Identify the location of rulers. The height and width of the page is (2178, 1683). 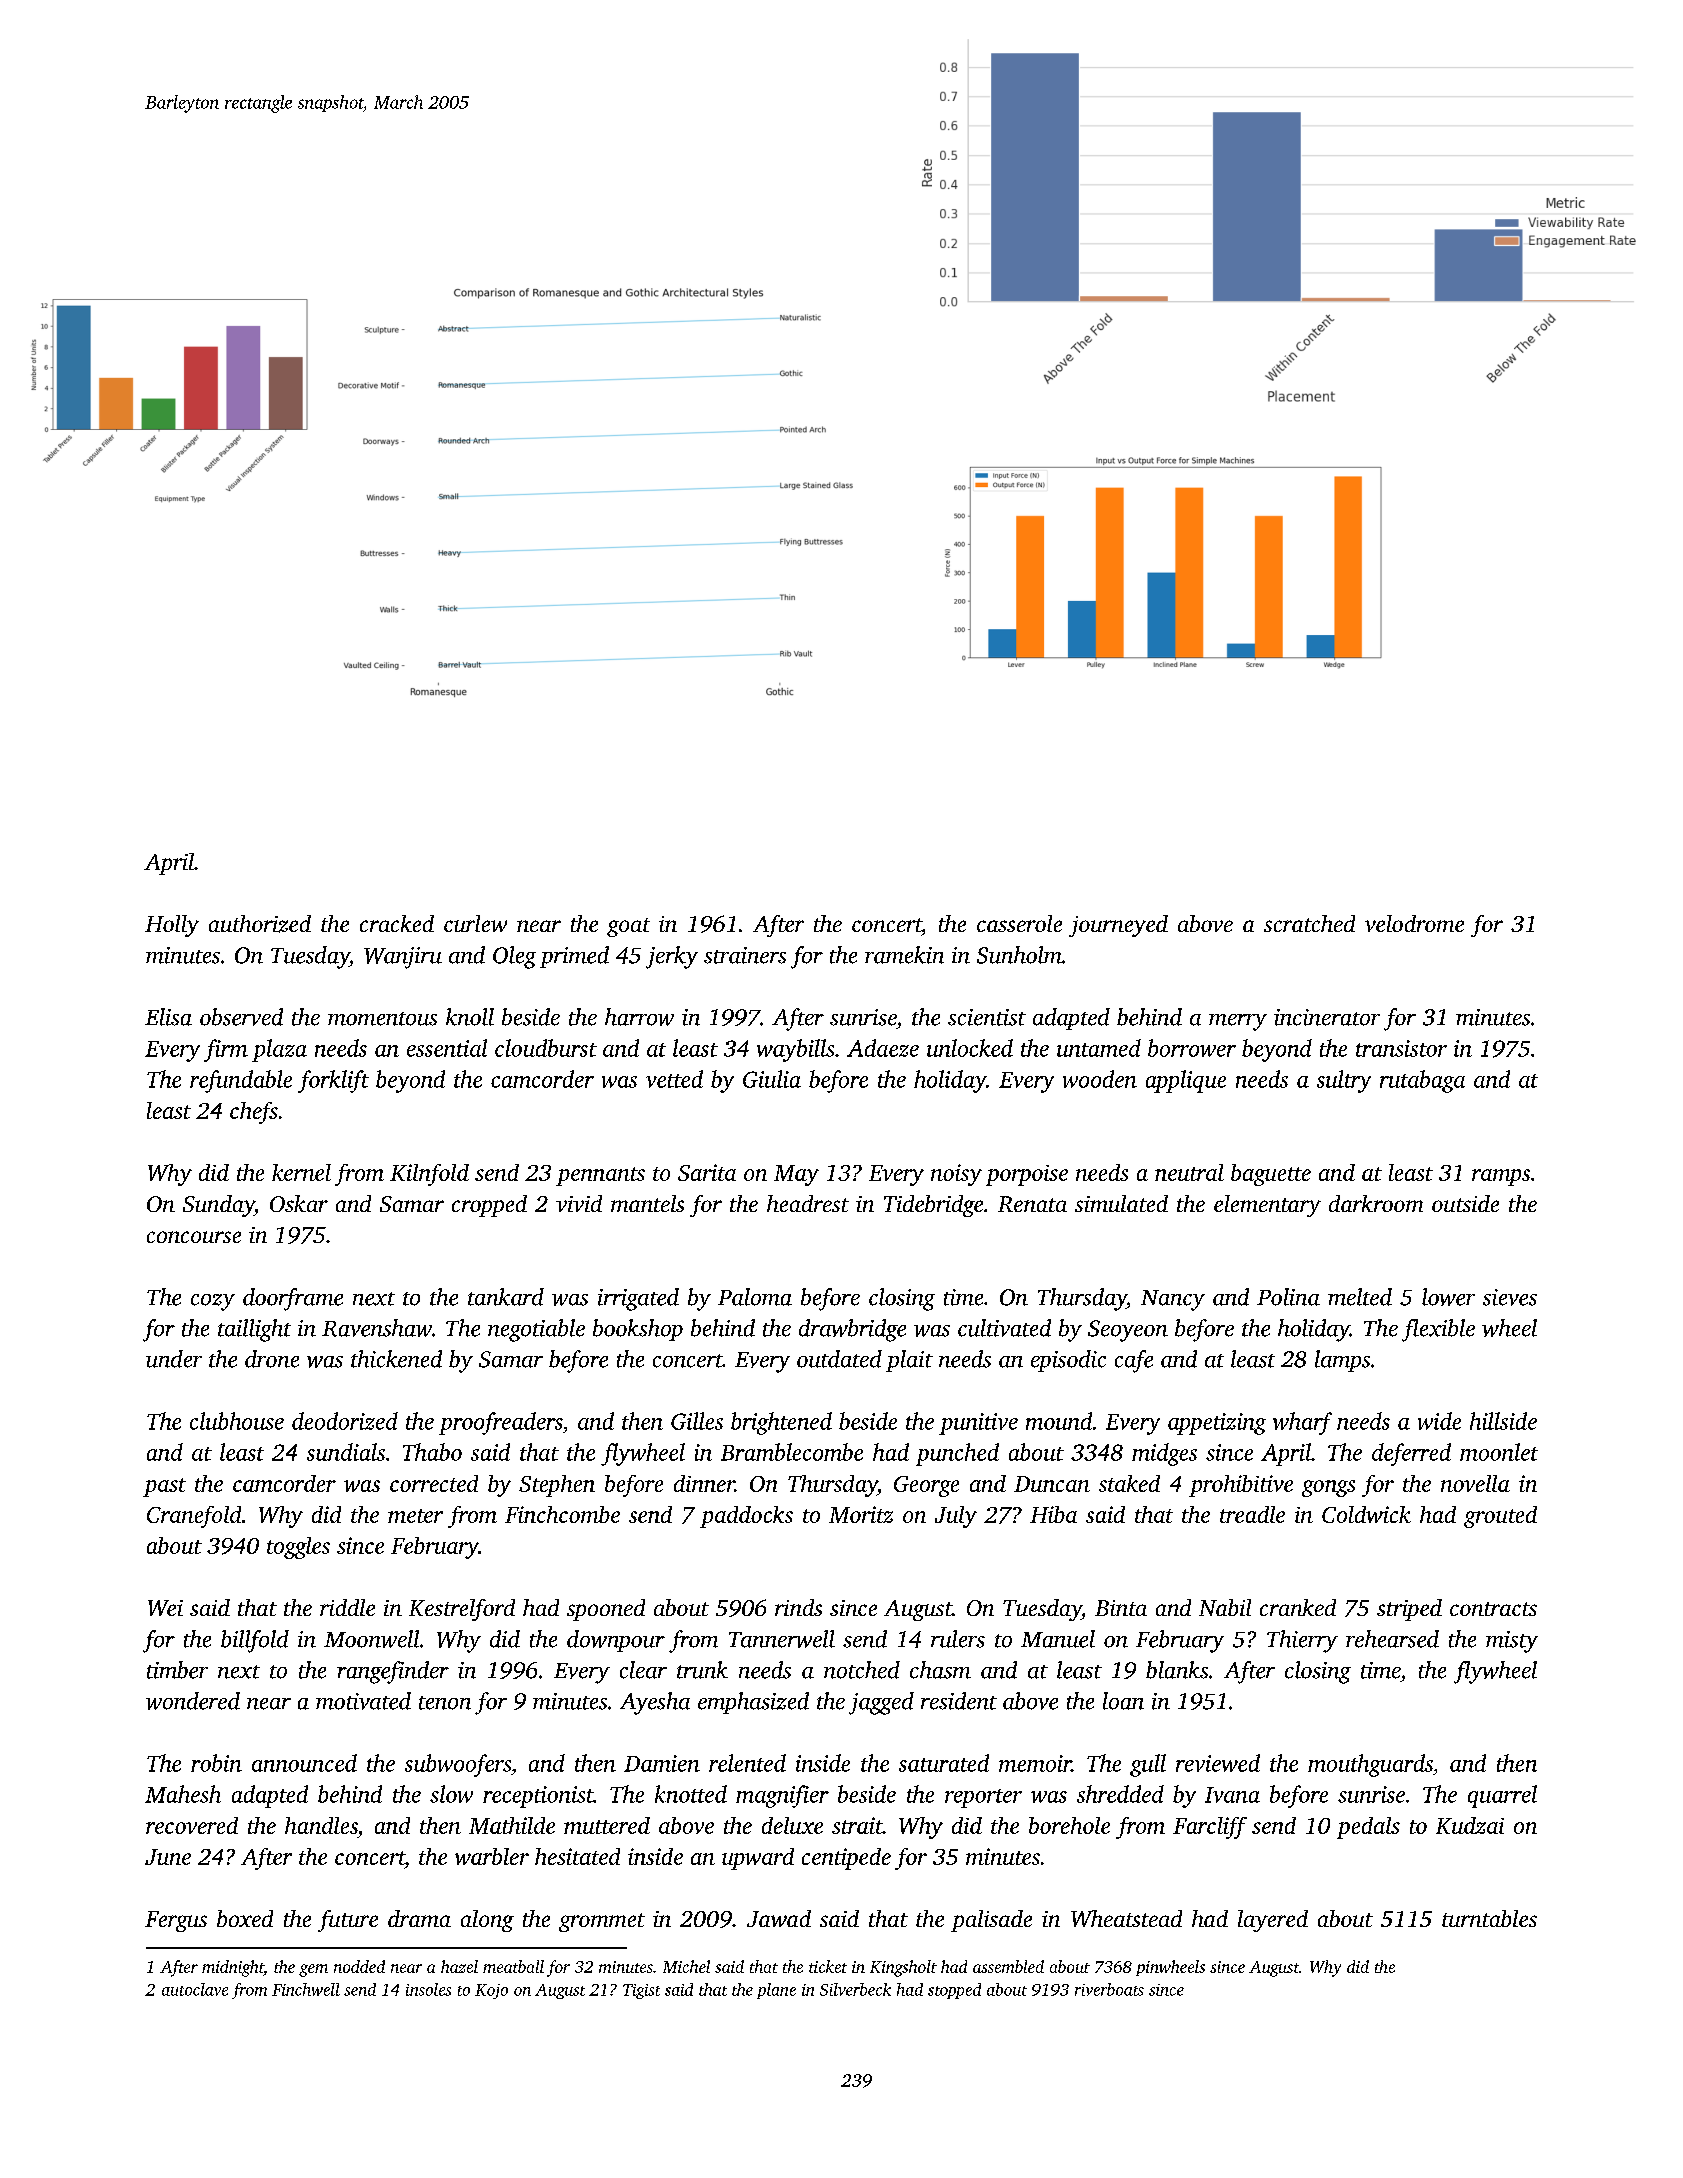
(958, 1639).
